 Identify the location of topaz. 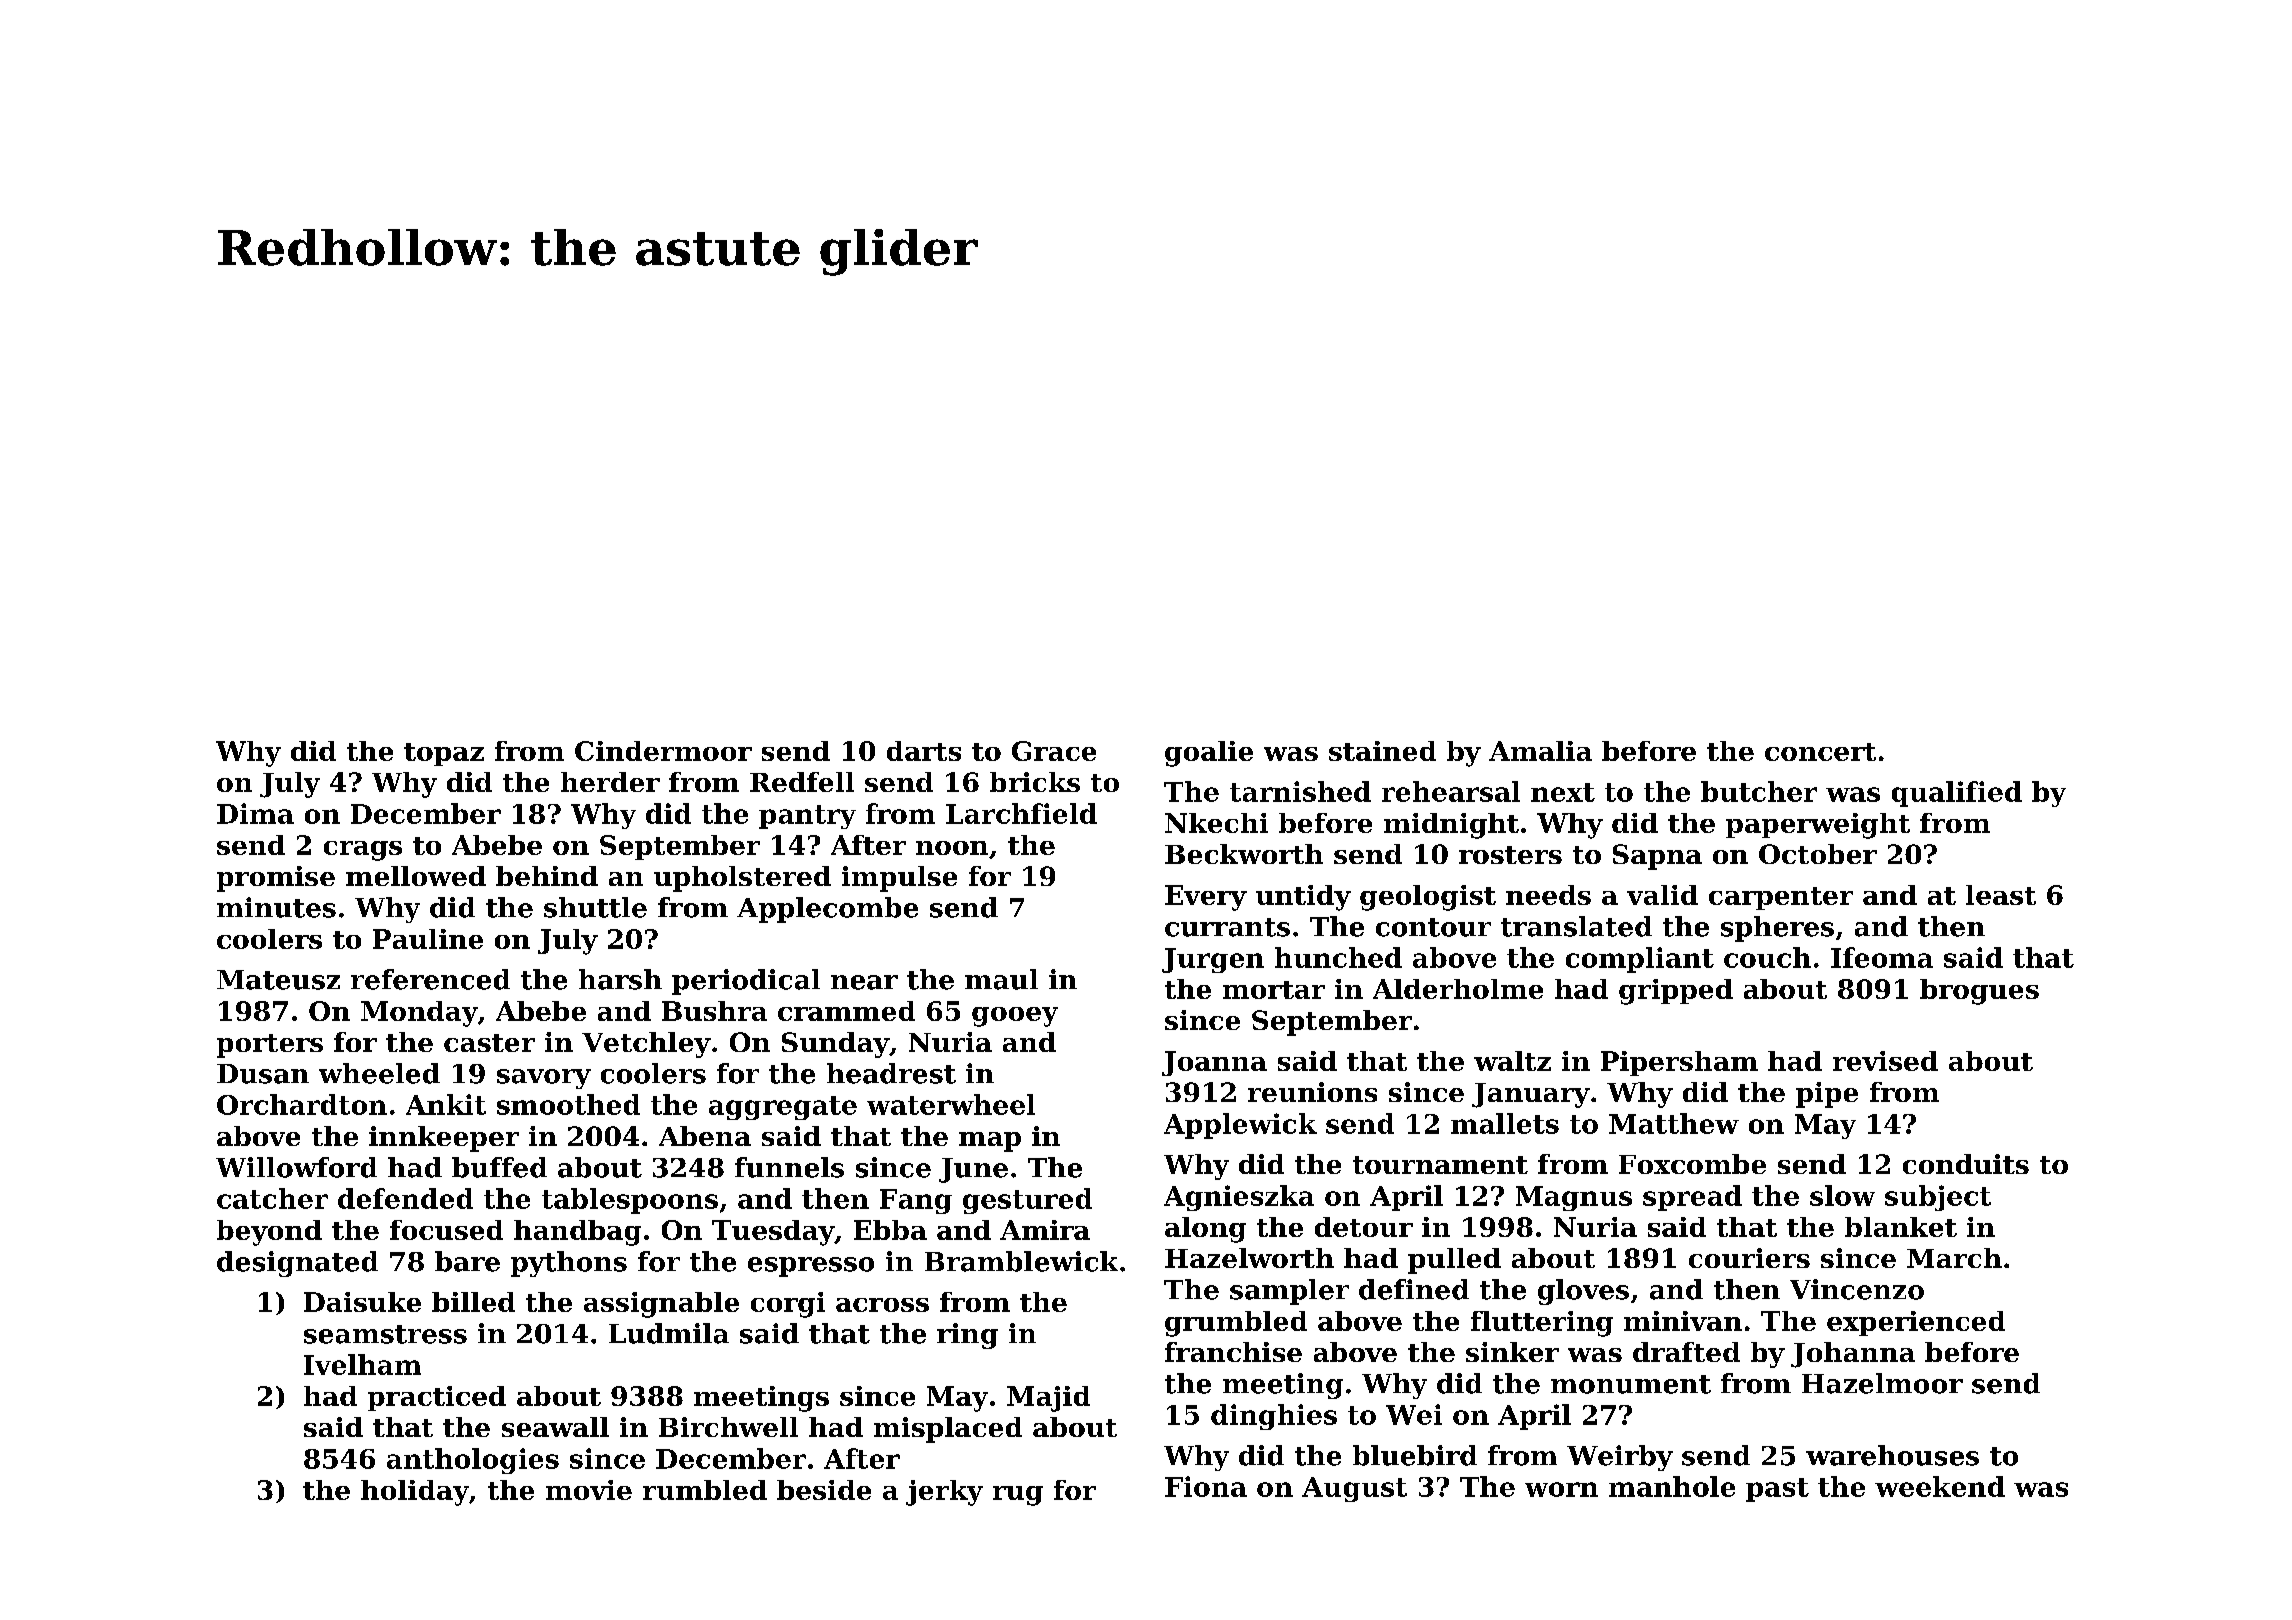
(444, 754).
